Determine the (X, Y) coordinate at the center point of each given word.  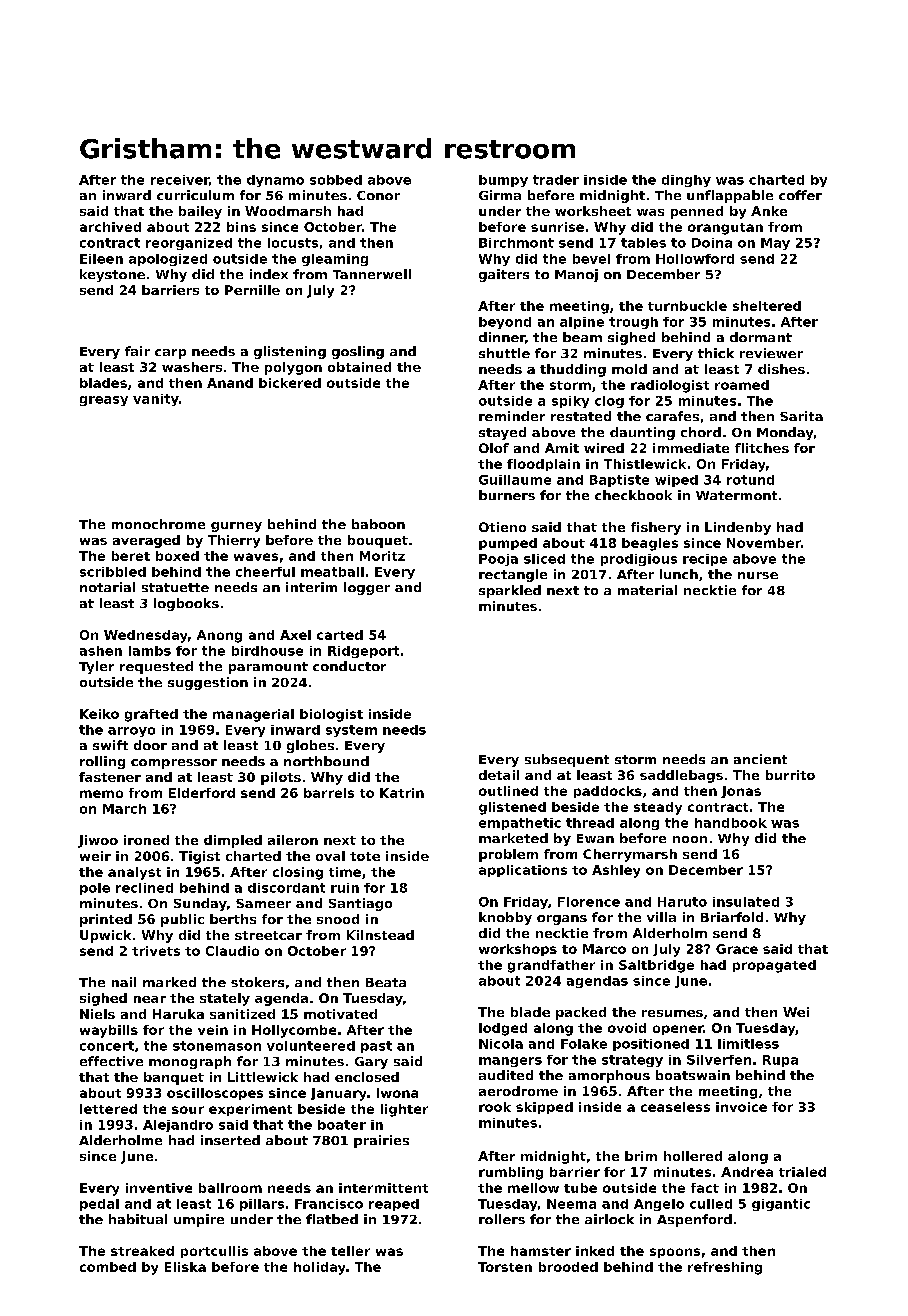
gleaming (335, 260)
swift (110, 745)
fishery (656, 528)
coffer (800, 195)
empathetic (520, 824)
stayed (502, 433)
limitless (748, 1044)
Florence (589, 902)
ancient (760, 759)
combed (108, 1267)
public (182, 920)
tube (580, 1188)
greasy (104, 401)
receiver (180, 180)
